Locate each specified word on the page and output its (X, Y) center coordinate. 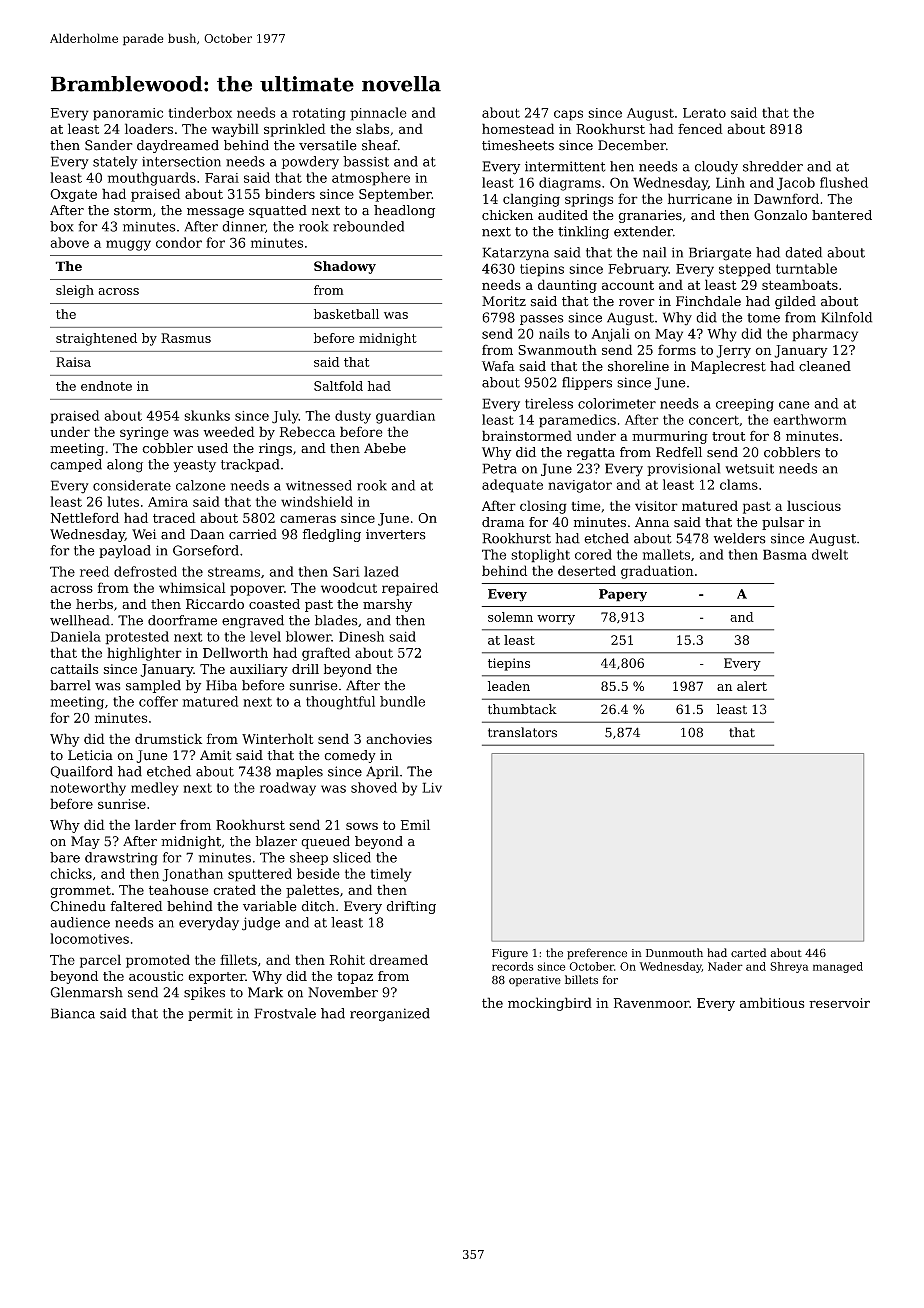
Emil (415, 824)
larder (155, 824)
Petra (499, 468)
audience (80, 922)
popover (257, 590)
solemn (510, 617)
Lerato (704, 113)
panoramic (128, 114)
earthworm (810, 419)
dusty (353, 417)
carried (253, 534)
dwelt (830, 554)
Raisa (73, 362)
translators (522, 732)
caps (568, 115)
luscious (814, 505)
